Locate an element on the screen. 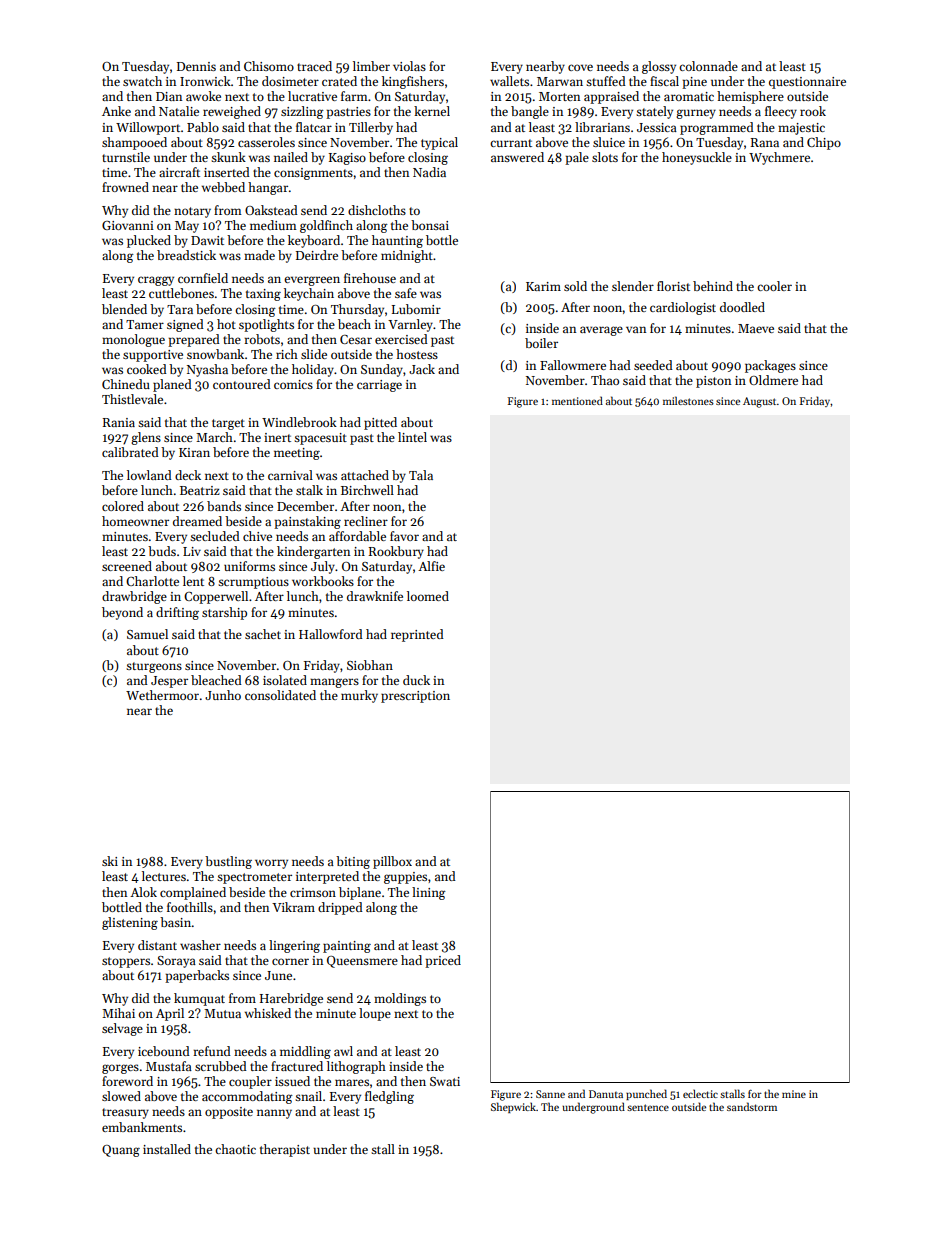 The image size is (952, 1233). Queensmere is located at coordinates (362, 962).
